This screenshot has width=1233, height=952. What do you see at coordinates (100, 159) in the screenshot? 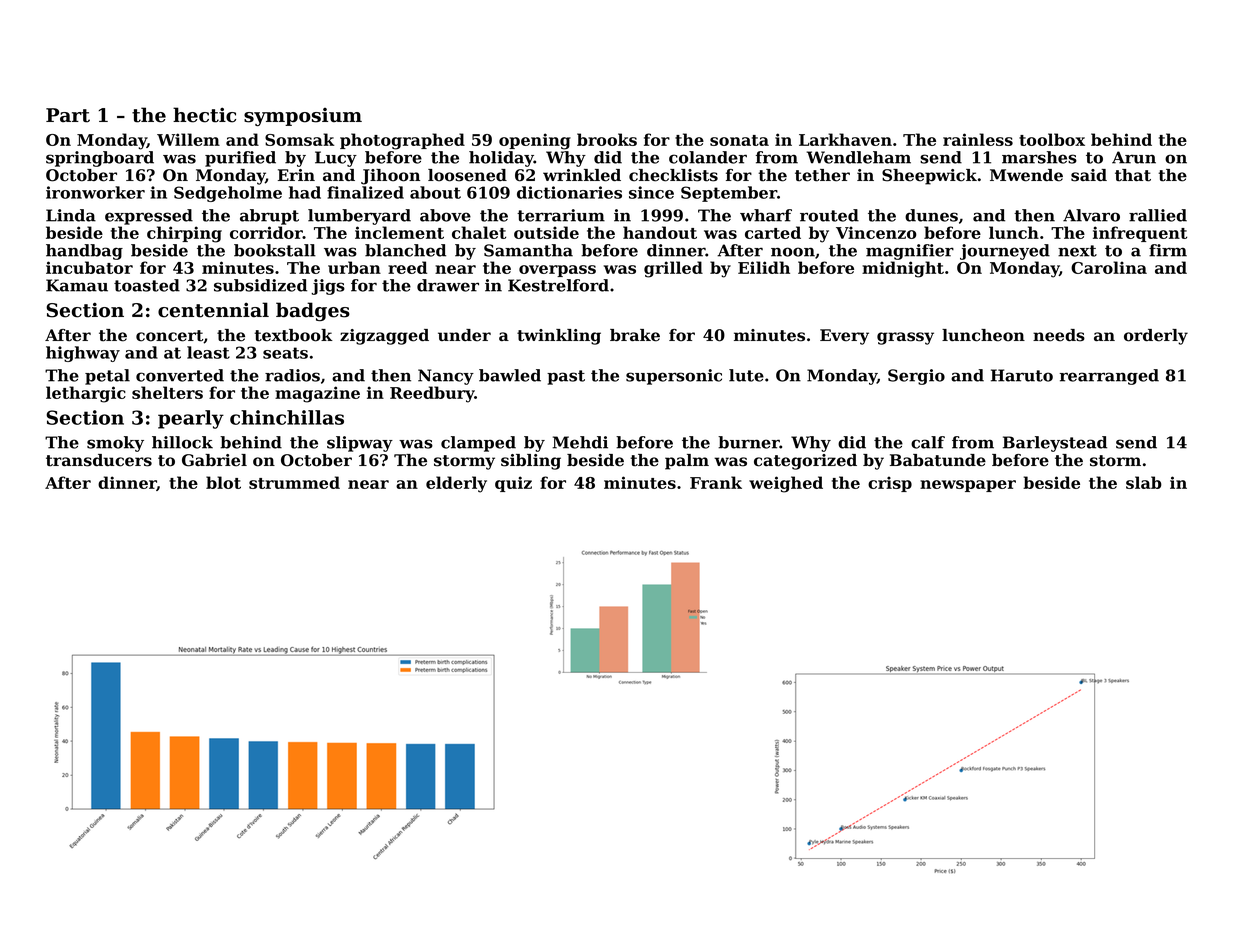
I see `springboard` at bounding box center [100, 159].
